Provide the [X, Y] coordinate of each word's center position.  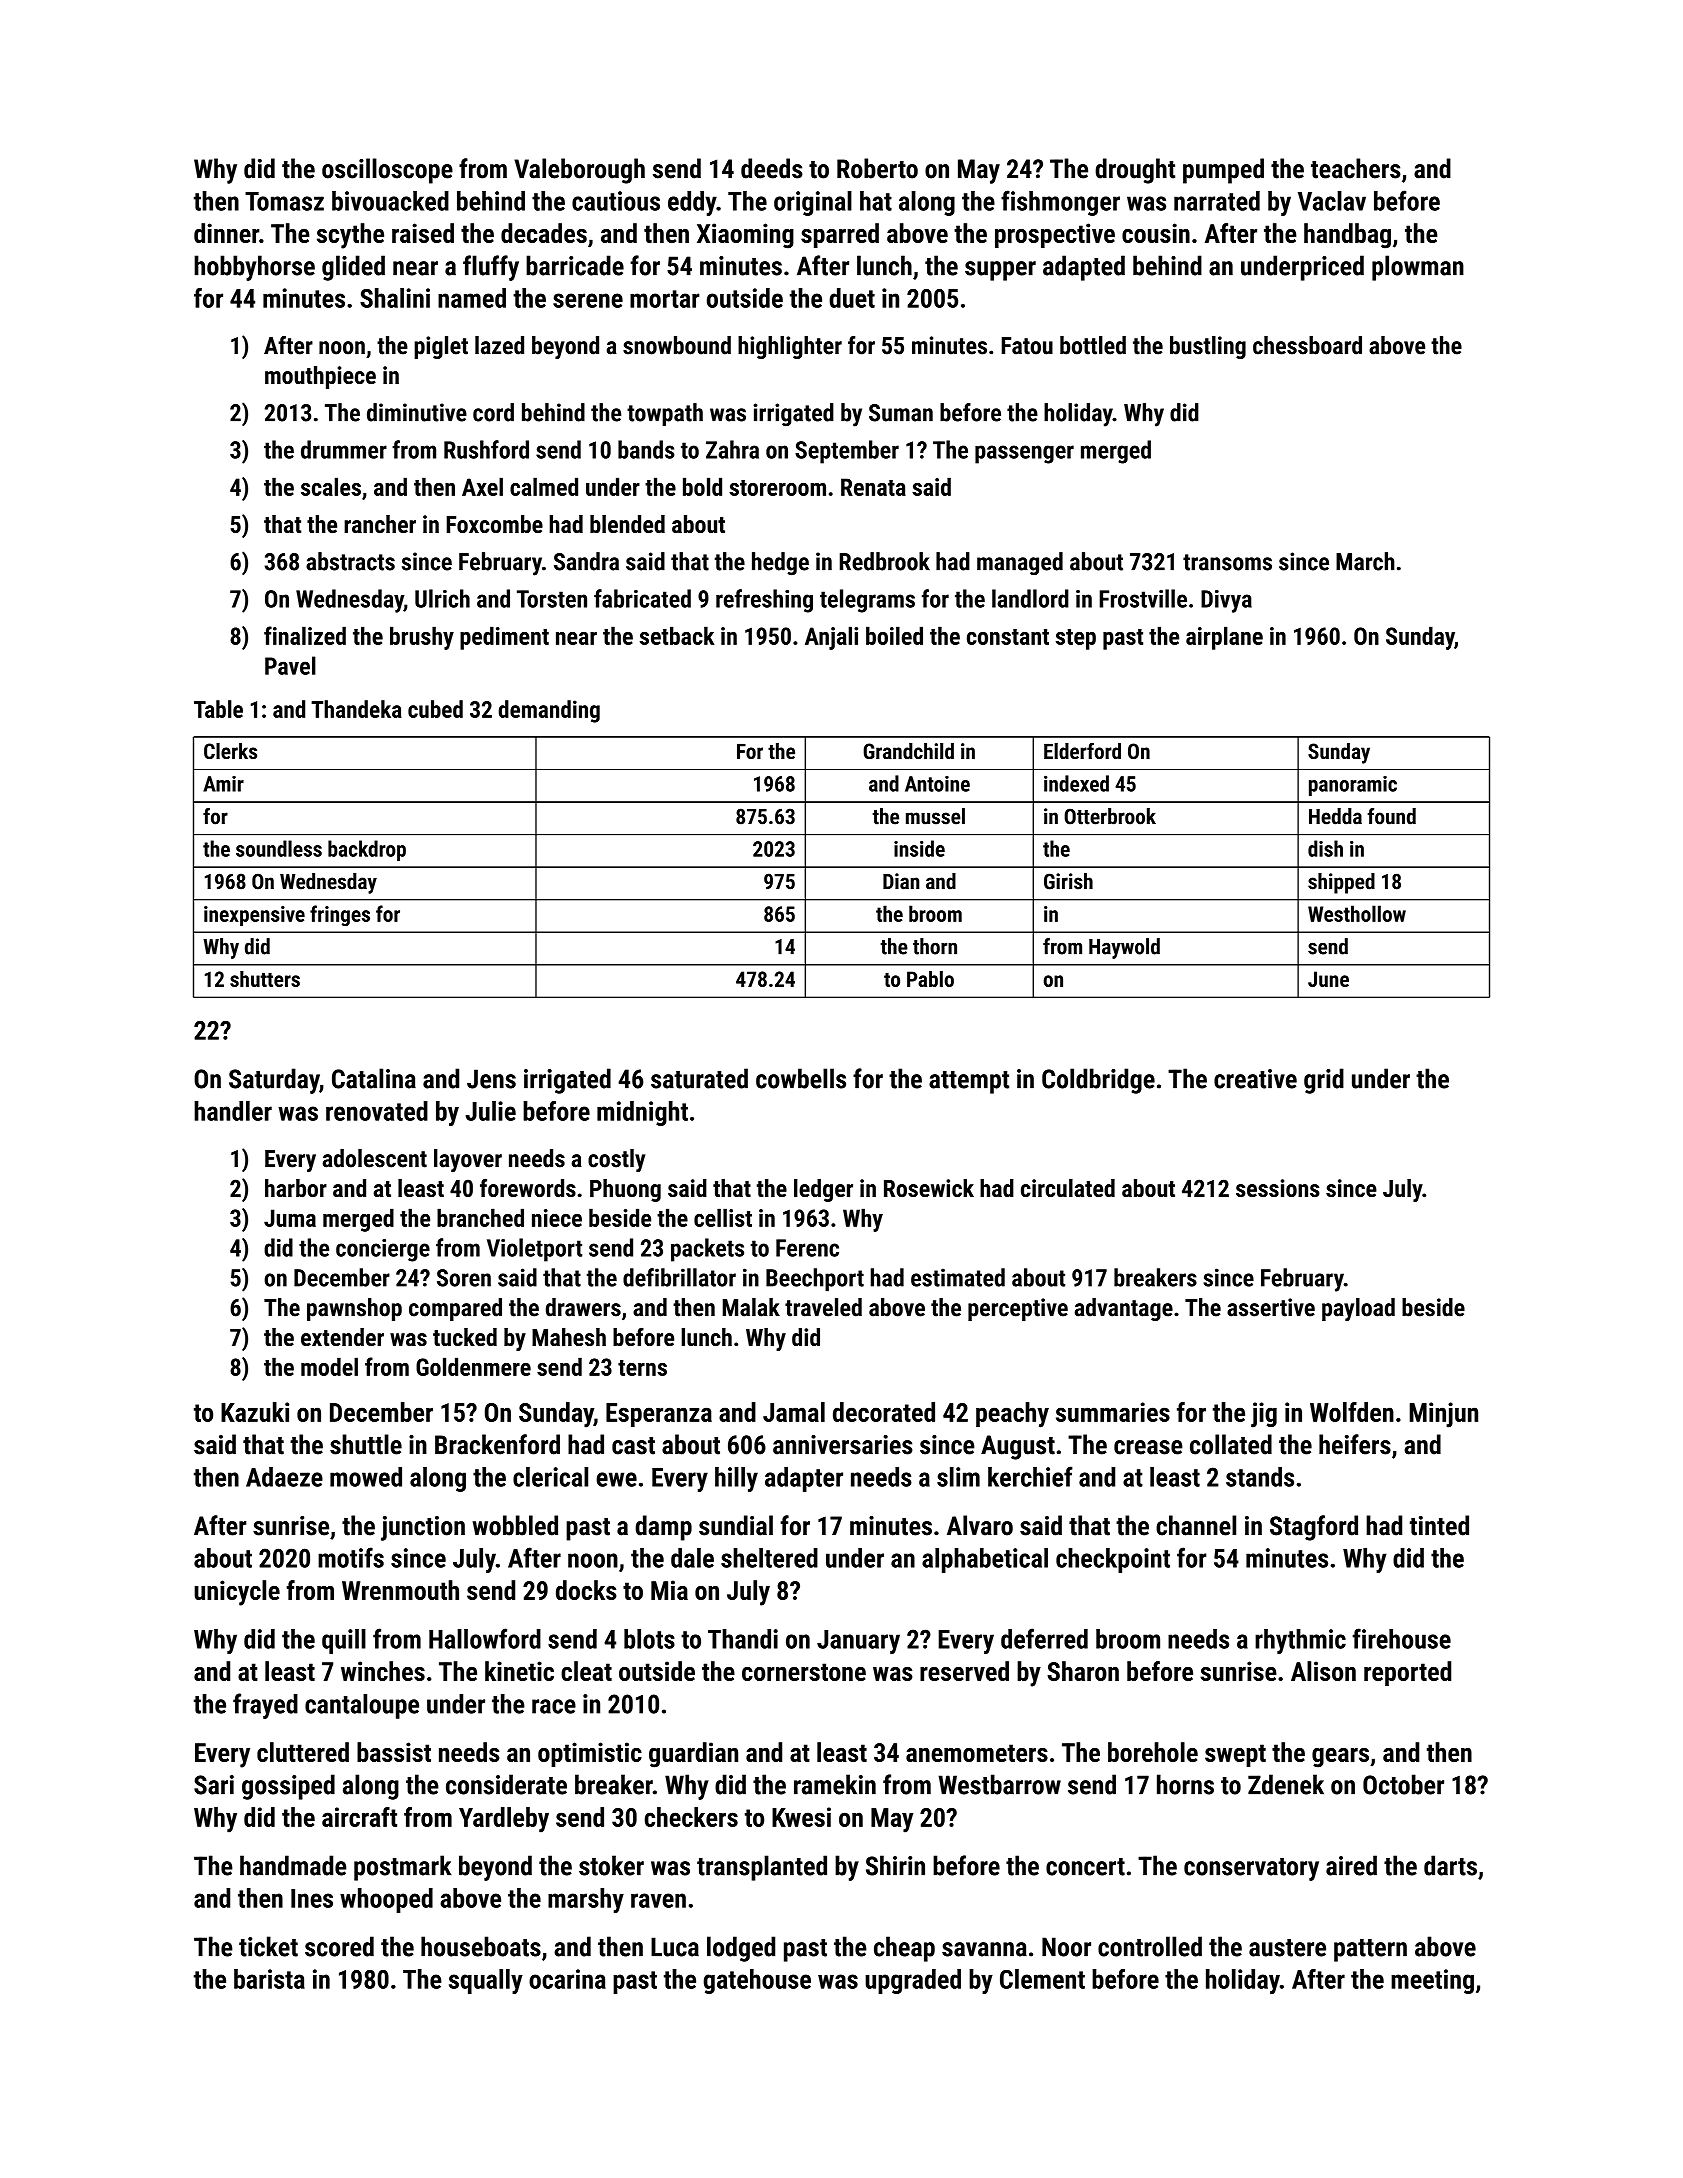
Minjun [1444, 1415]
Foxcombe [495, 524]
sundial [736, 1525]
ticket [268, 1946]
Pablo [930, 979]
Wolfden [1352, 1412]
